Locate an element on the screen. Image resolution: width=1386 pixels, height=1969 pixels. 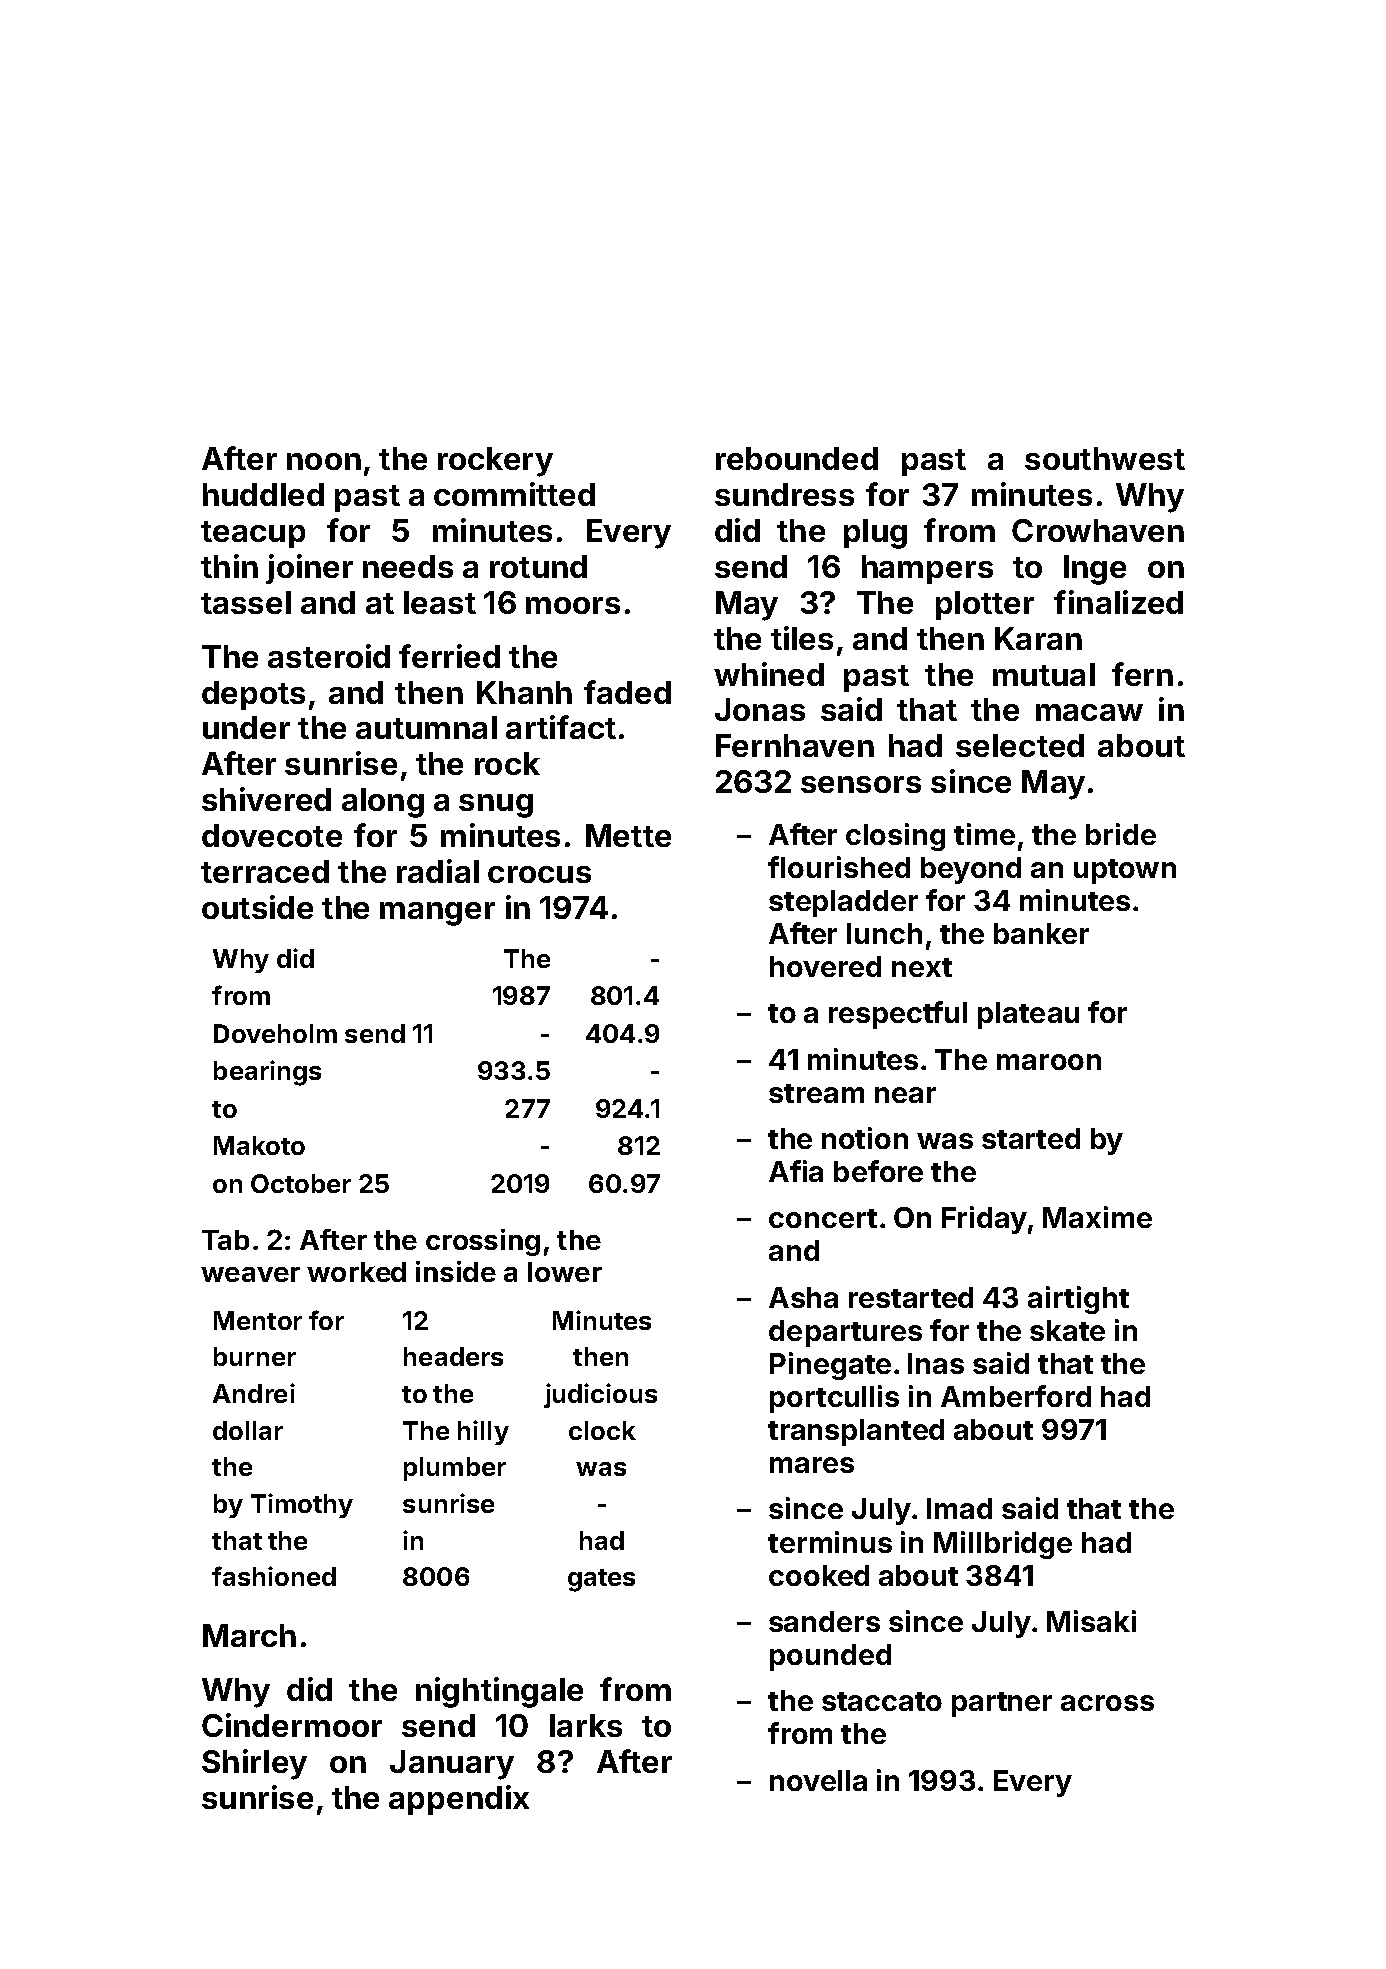
Cindermoor is located at coordinates (292, 1725).
